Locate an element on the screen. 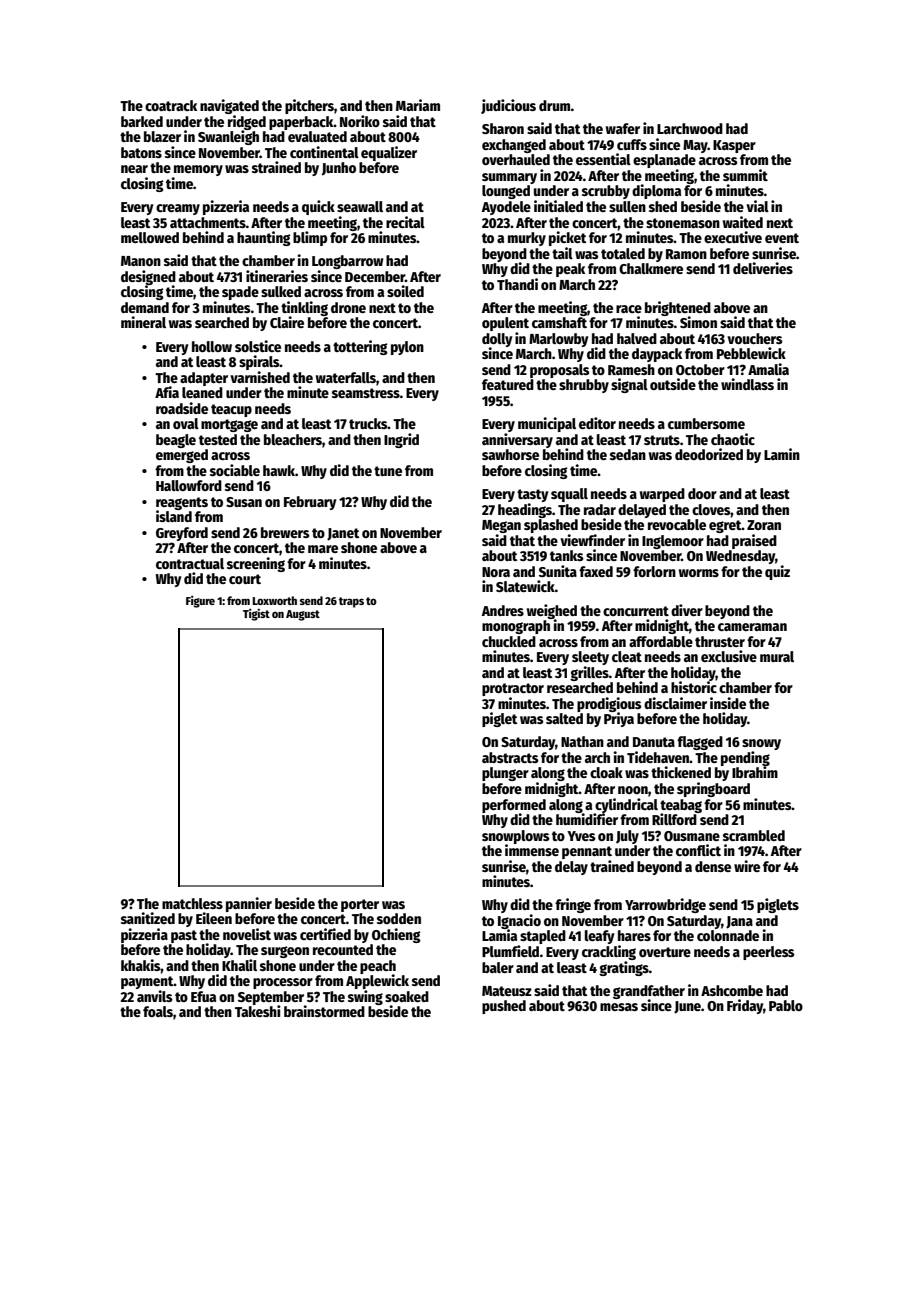  Jana is located at coordinates (739, 922).
